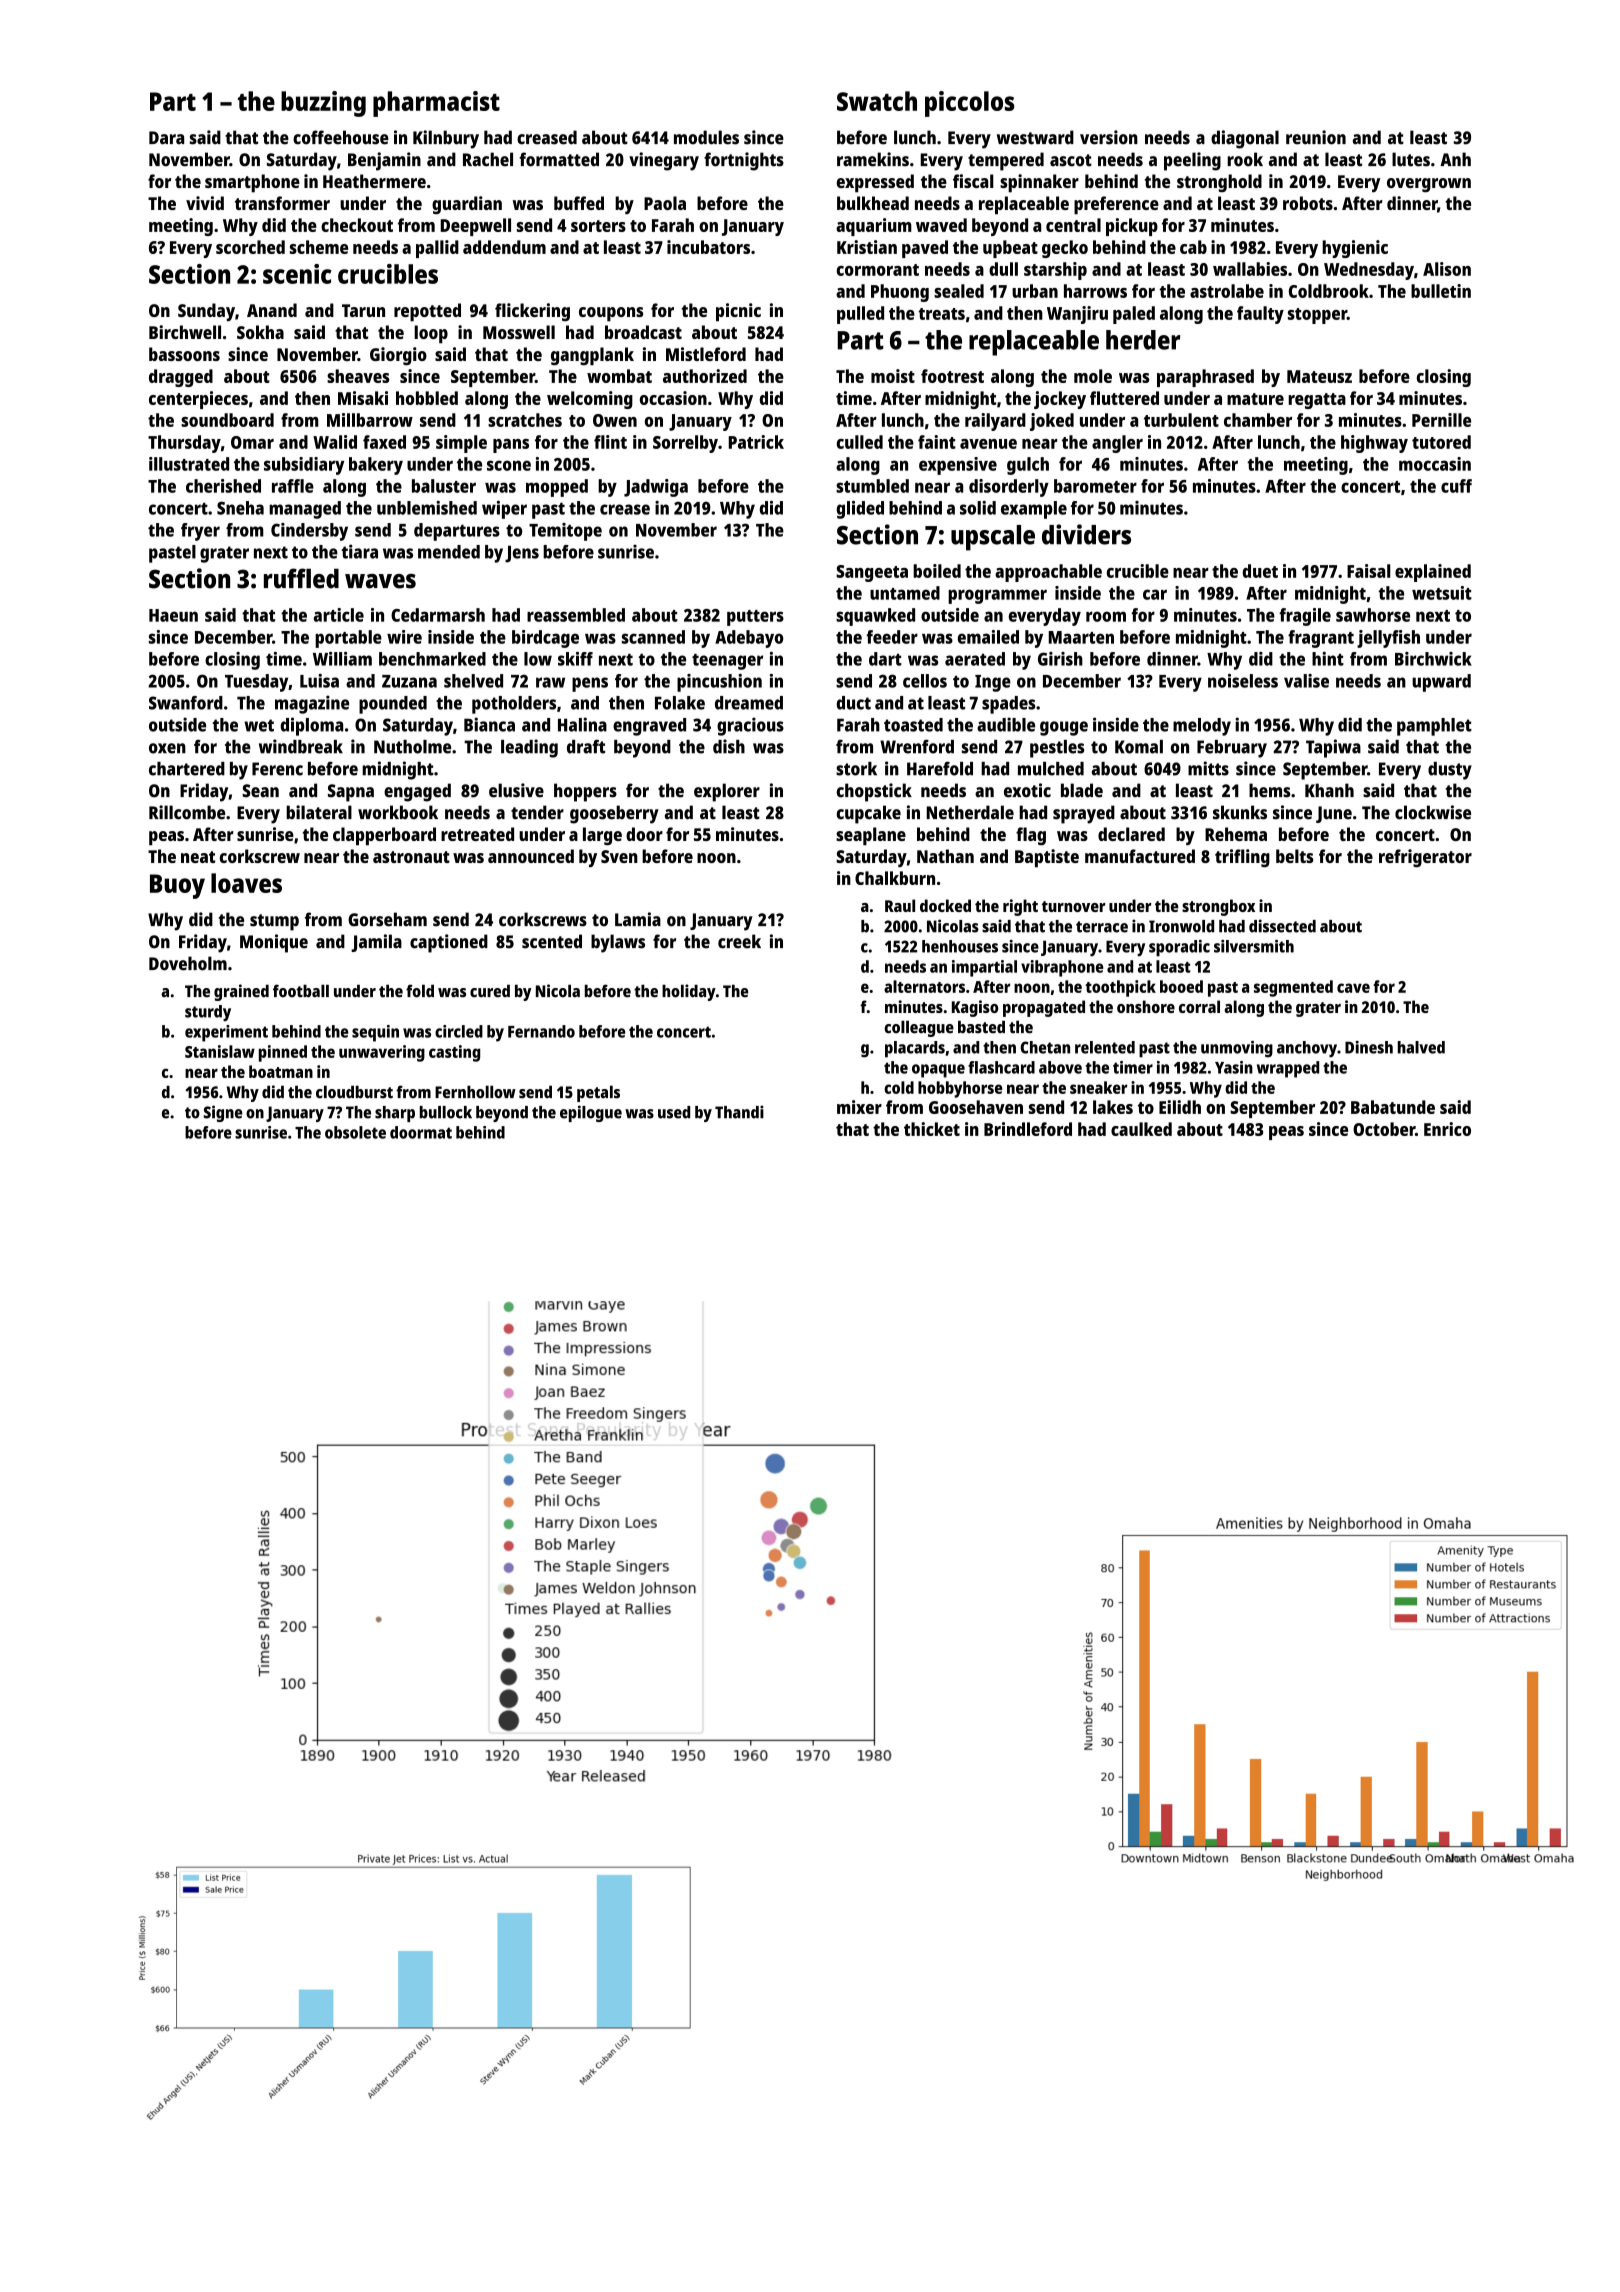  I want to click on mitts, so click(1208, 768).
